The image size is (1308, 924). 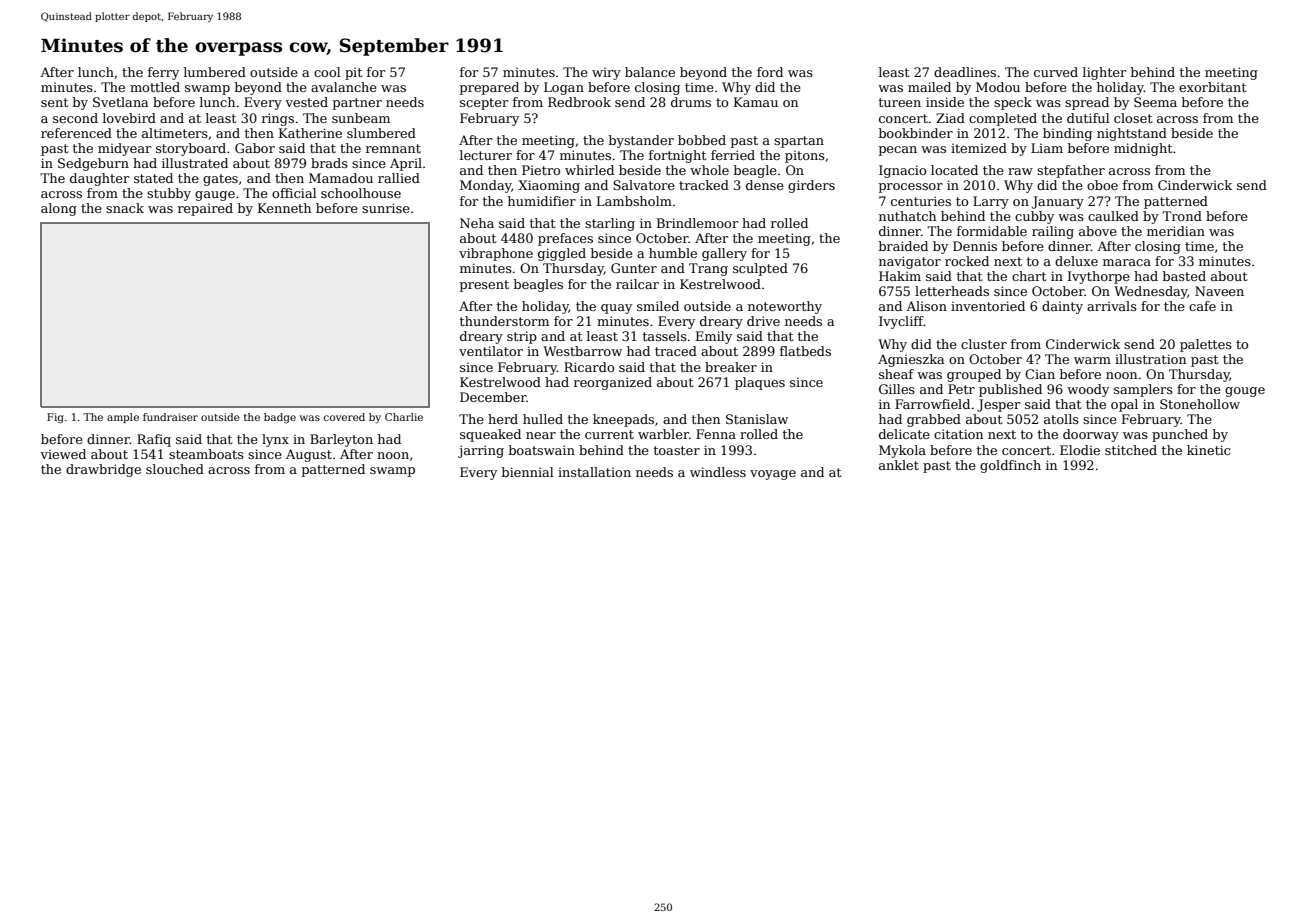 I want to click on fundraiser, so click(x=170, y=417).
